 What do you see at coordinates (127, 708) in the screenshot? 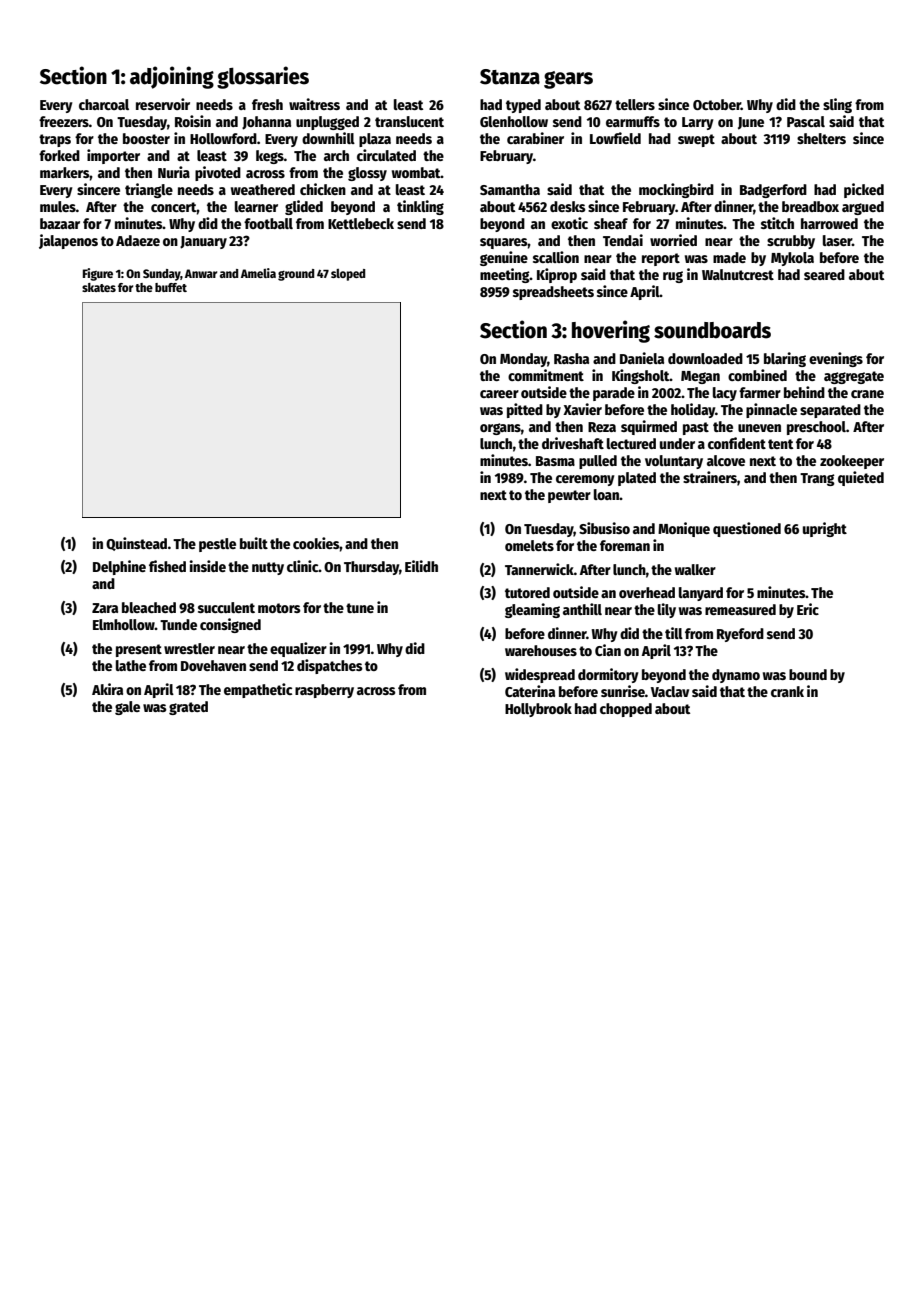
I see `gale` at bounding box center [127, 708].
